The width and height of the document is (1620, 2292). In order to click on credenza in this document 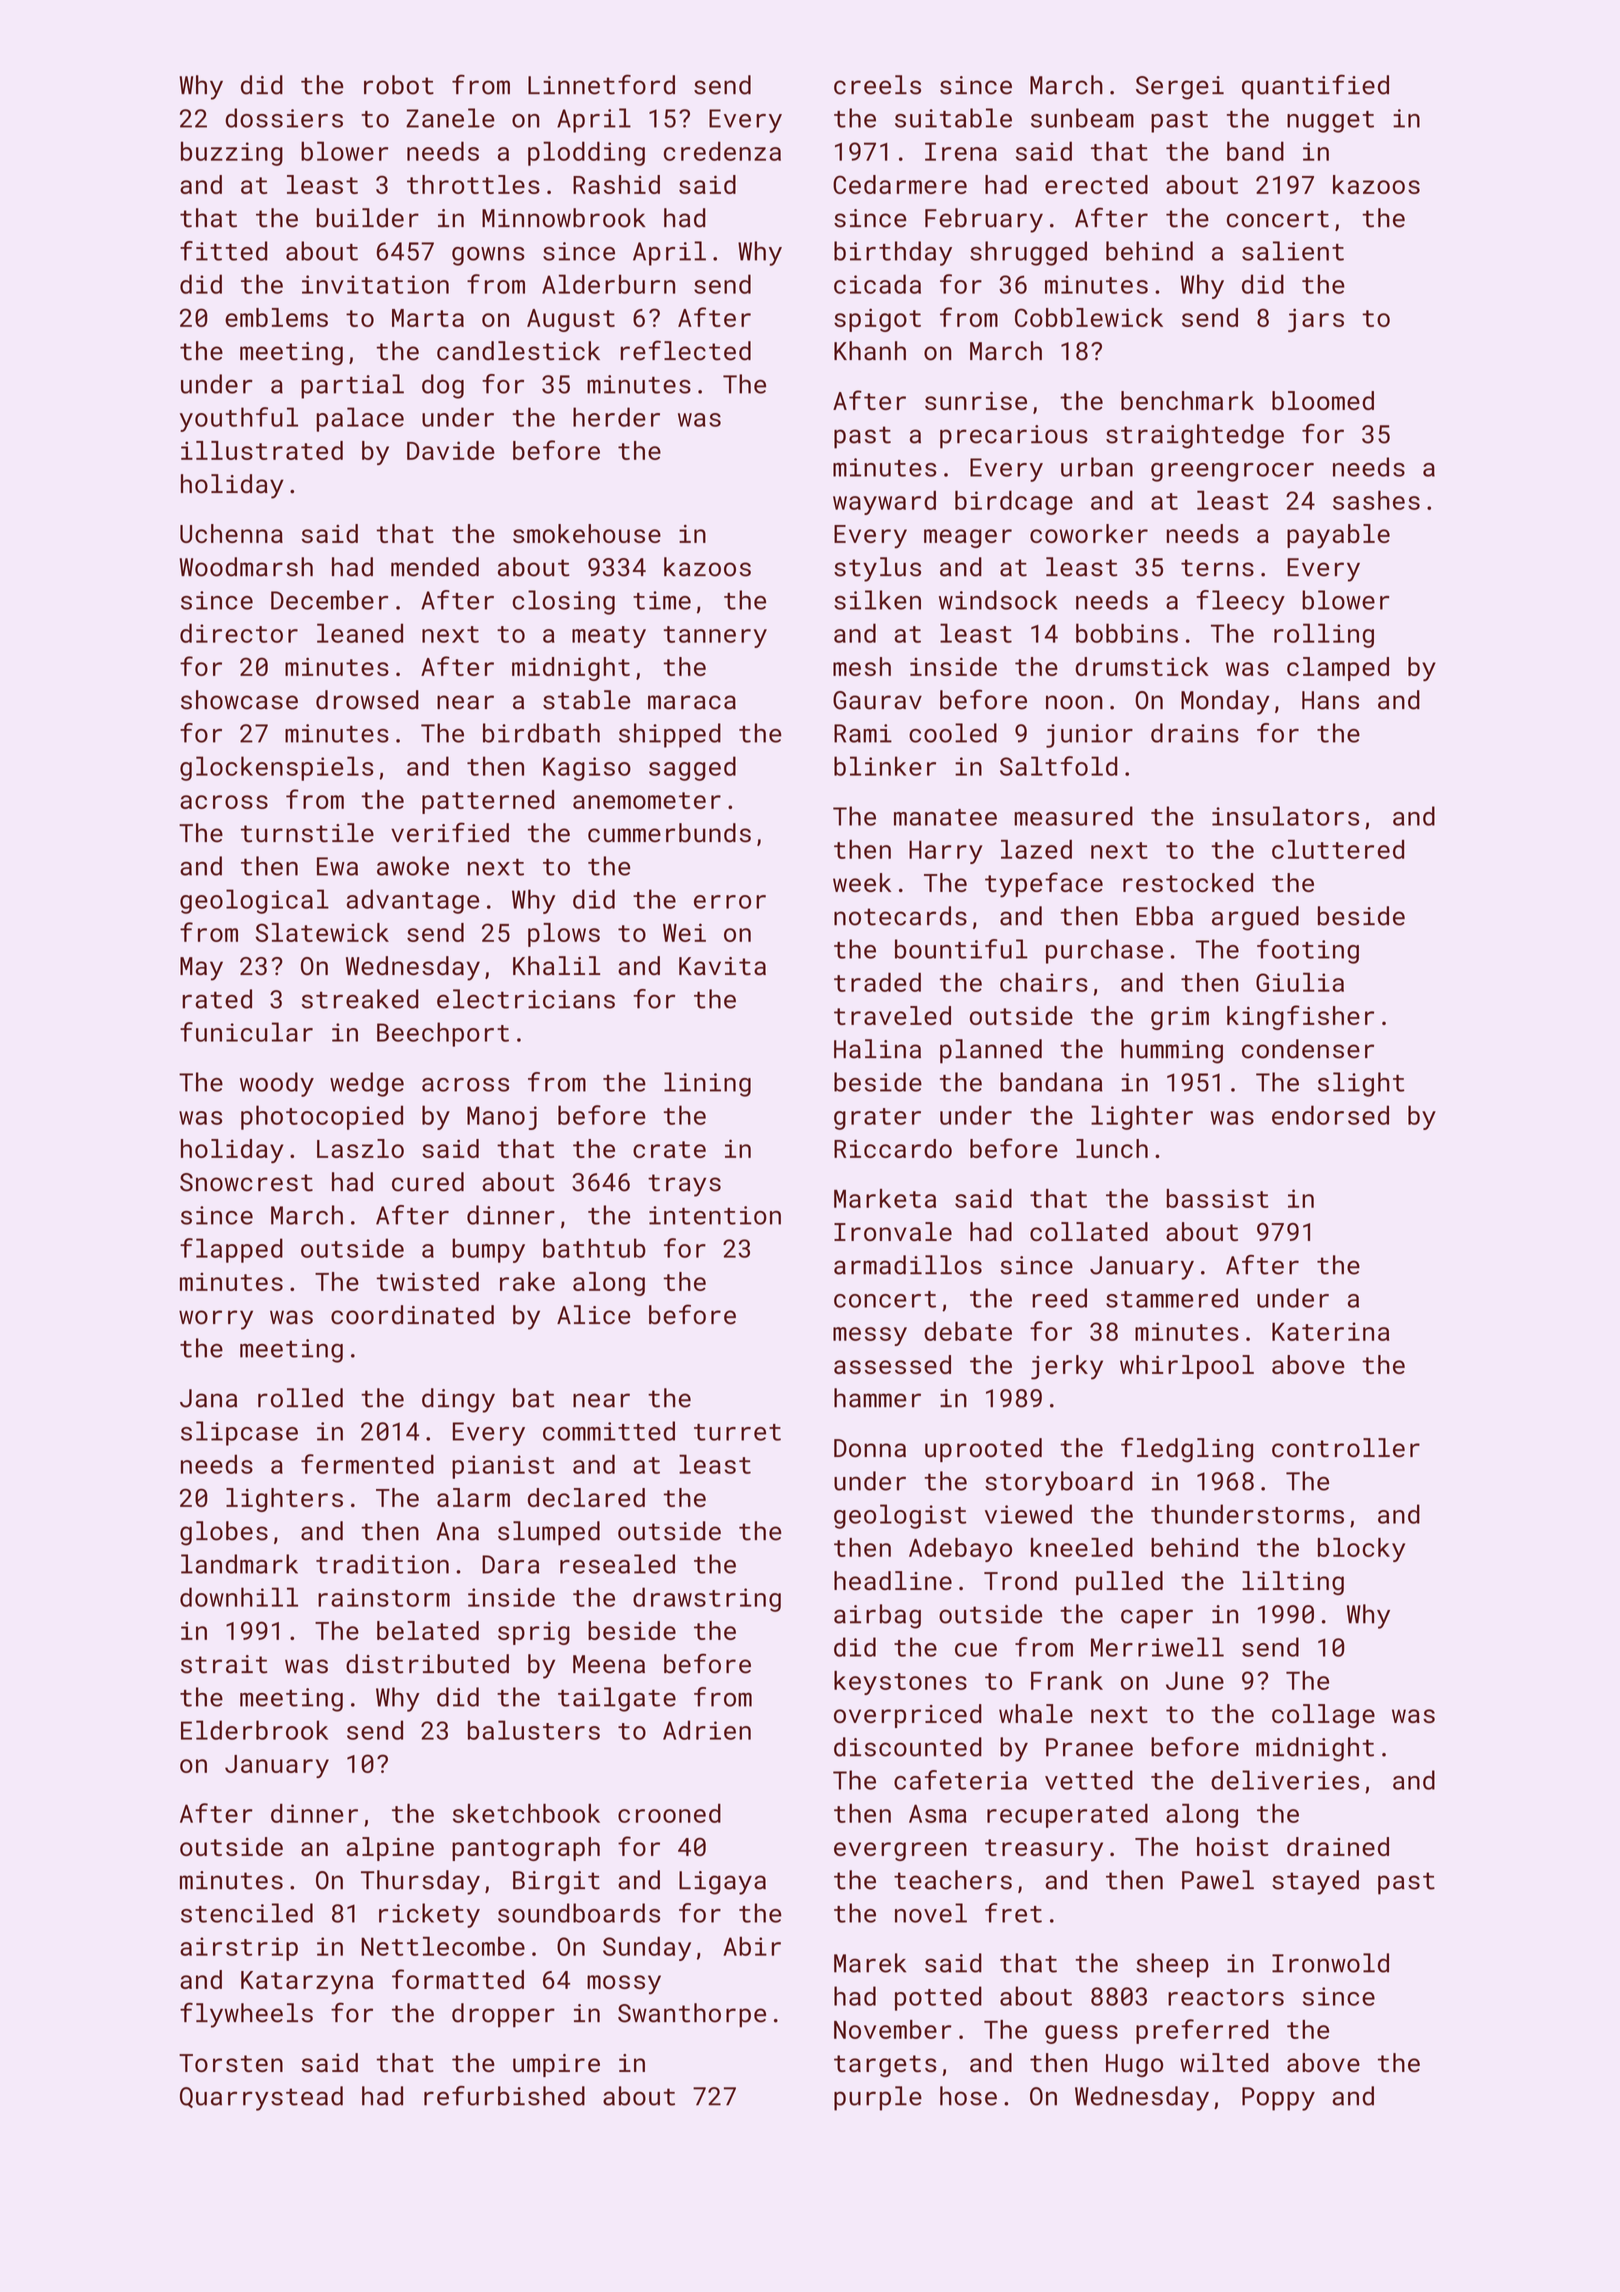, I will do `click(722, 151)`.
